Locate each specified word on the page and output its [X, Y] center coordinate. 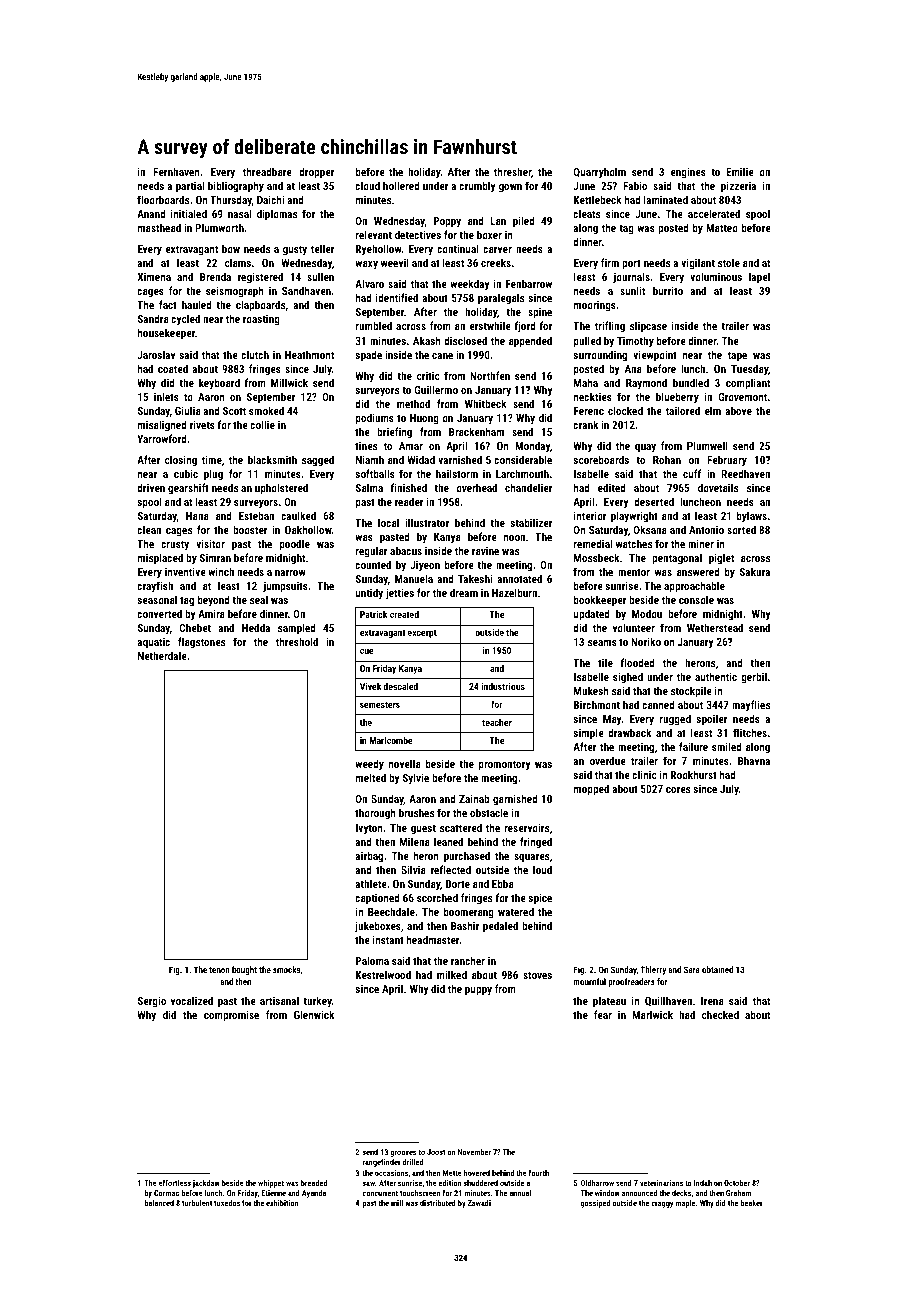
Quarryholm [600, 173]
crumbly [477, 187]
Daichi [270, 199]
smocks [286, 969]
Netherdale [162, 655]
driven [151, 487]
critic [428, 376]
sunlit [632, 290]
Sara [692, 969]
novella [405, 763]
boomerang [469, 913]
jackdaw [206, 1184]
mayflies [751, 706]
